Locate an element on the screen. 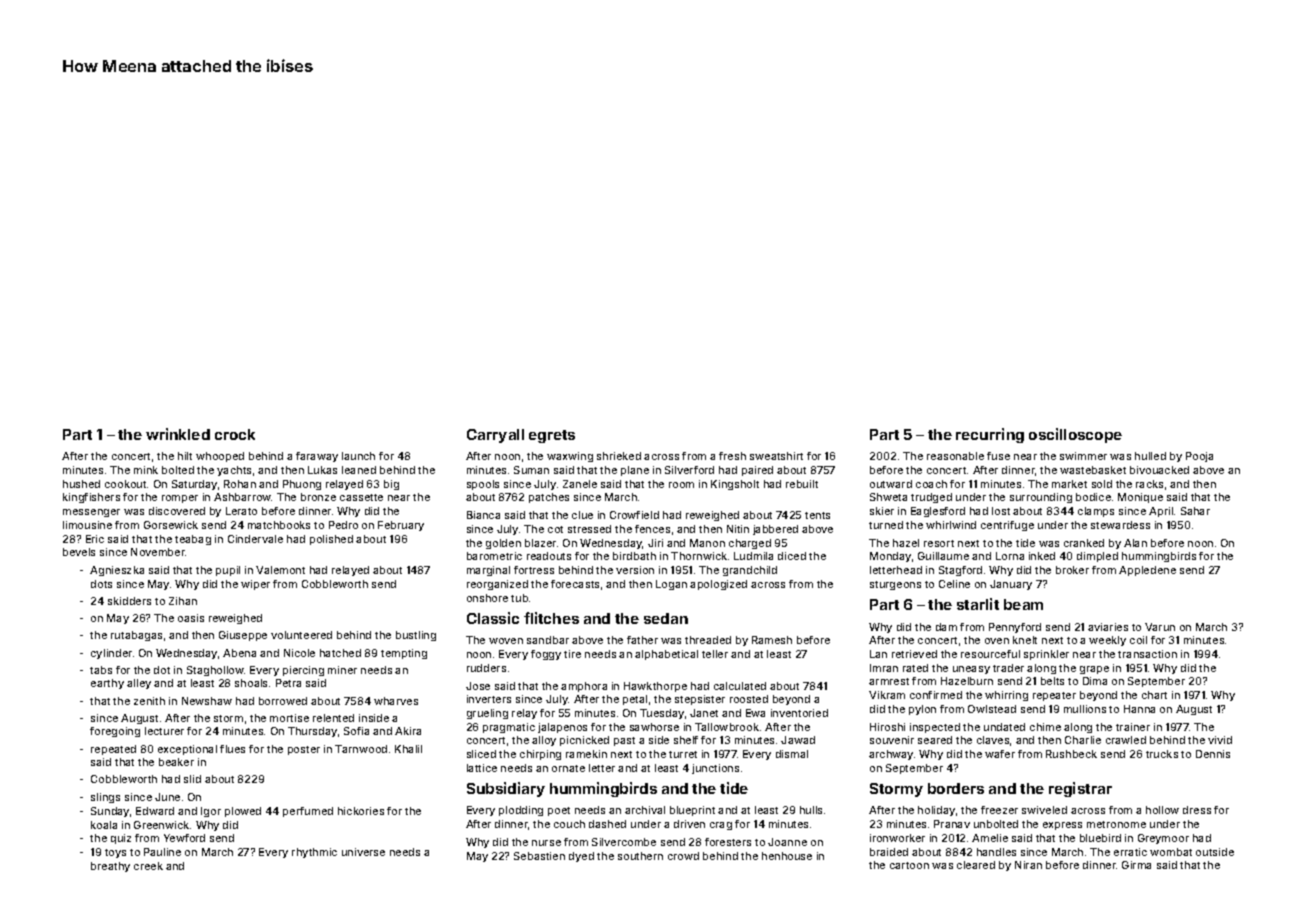 The width and height of the screenshot is (1308, 924). Pedro is located at coordinates (343, 525).
